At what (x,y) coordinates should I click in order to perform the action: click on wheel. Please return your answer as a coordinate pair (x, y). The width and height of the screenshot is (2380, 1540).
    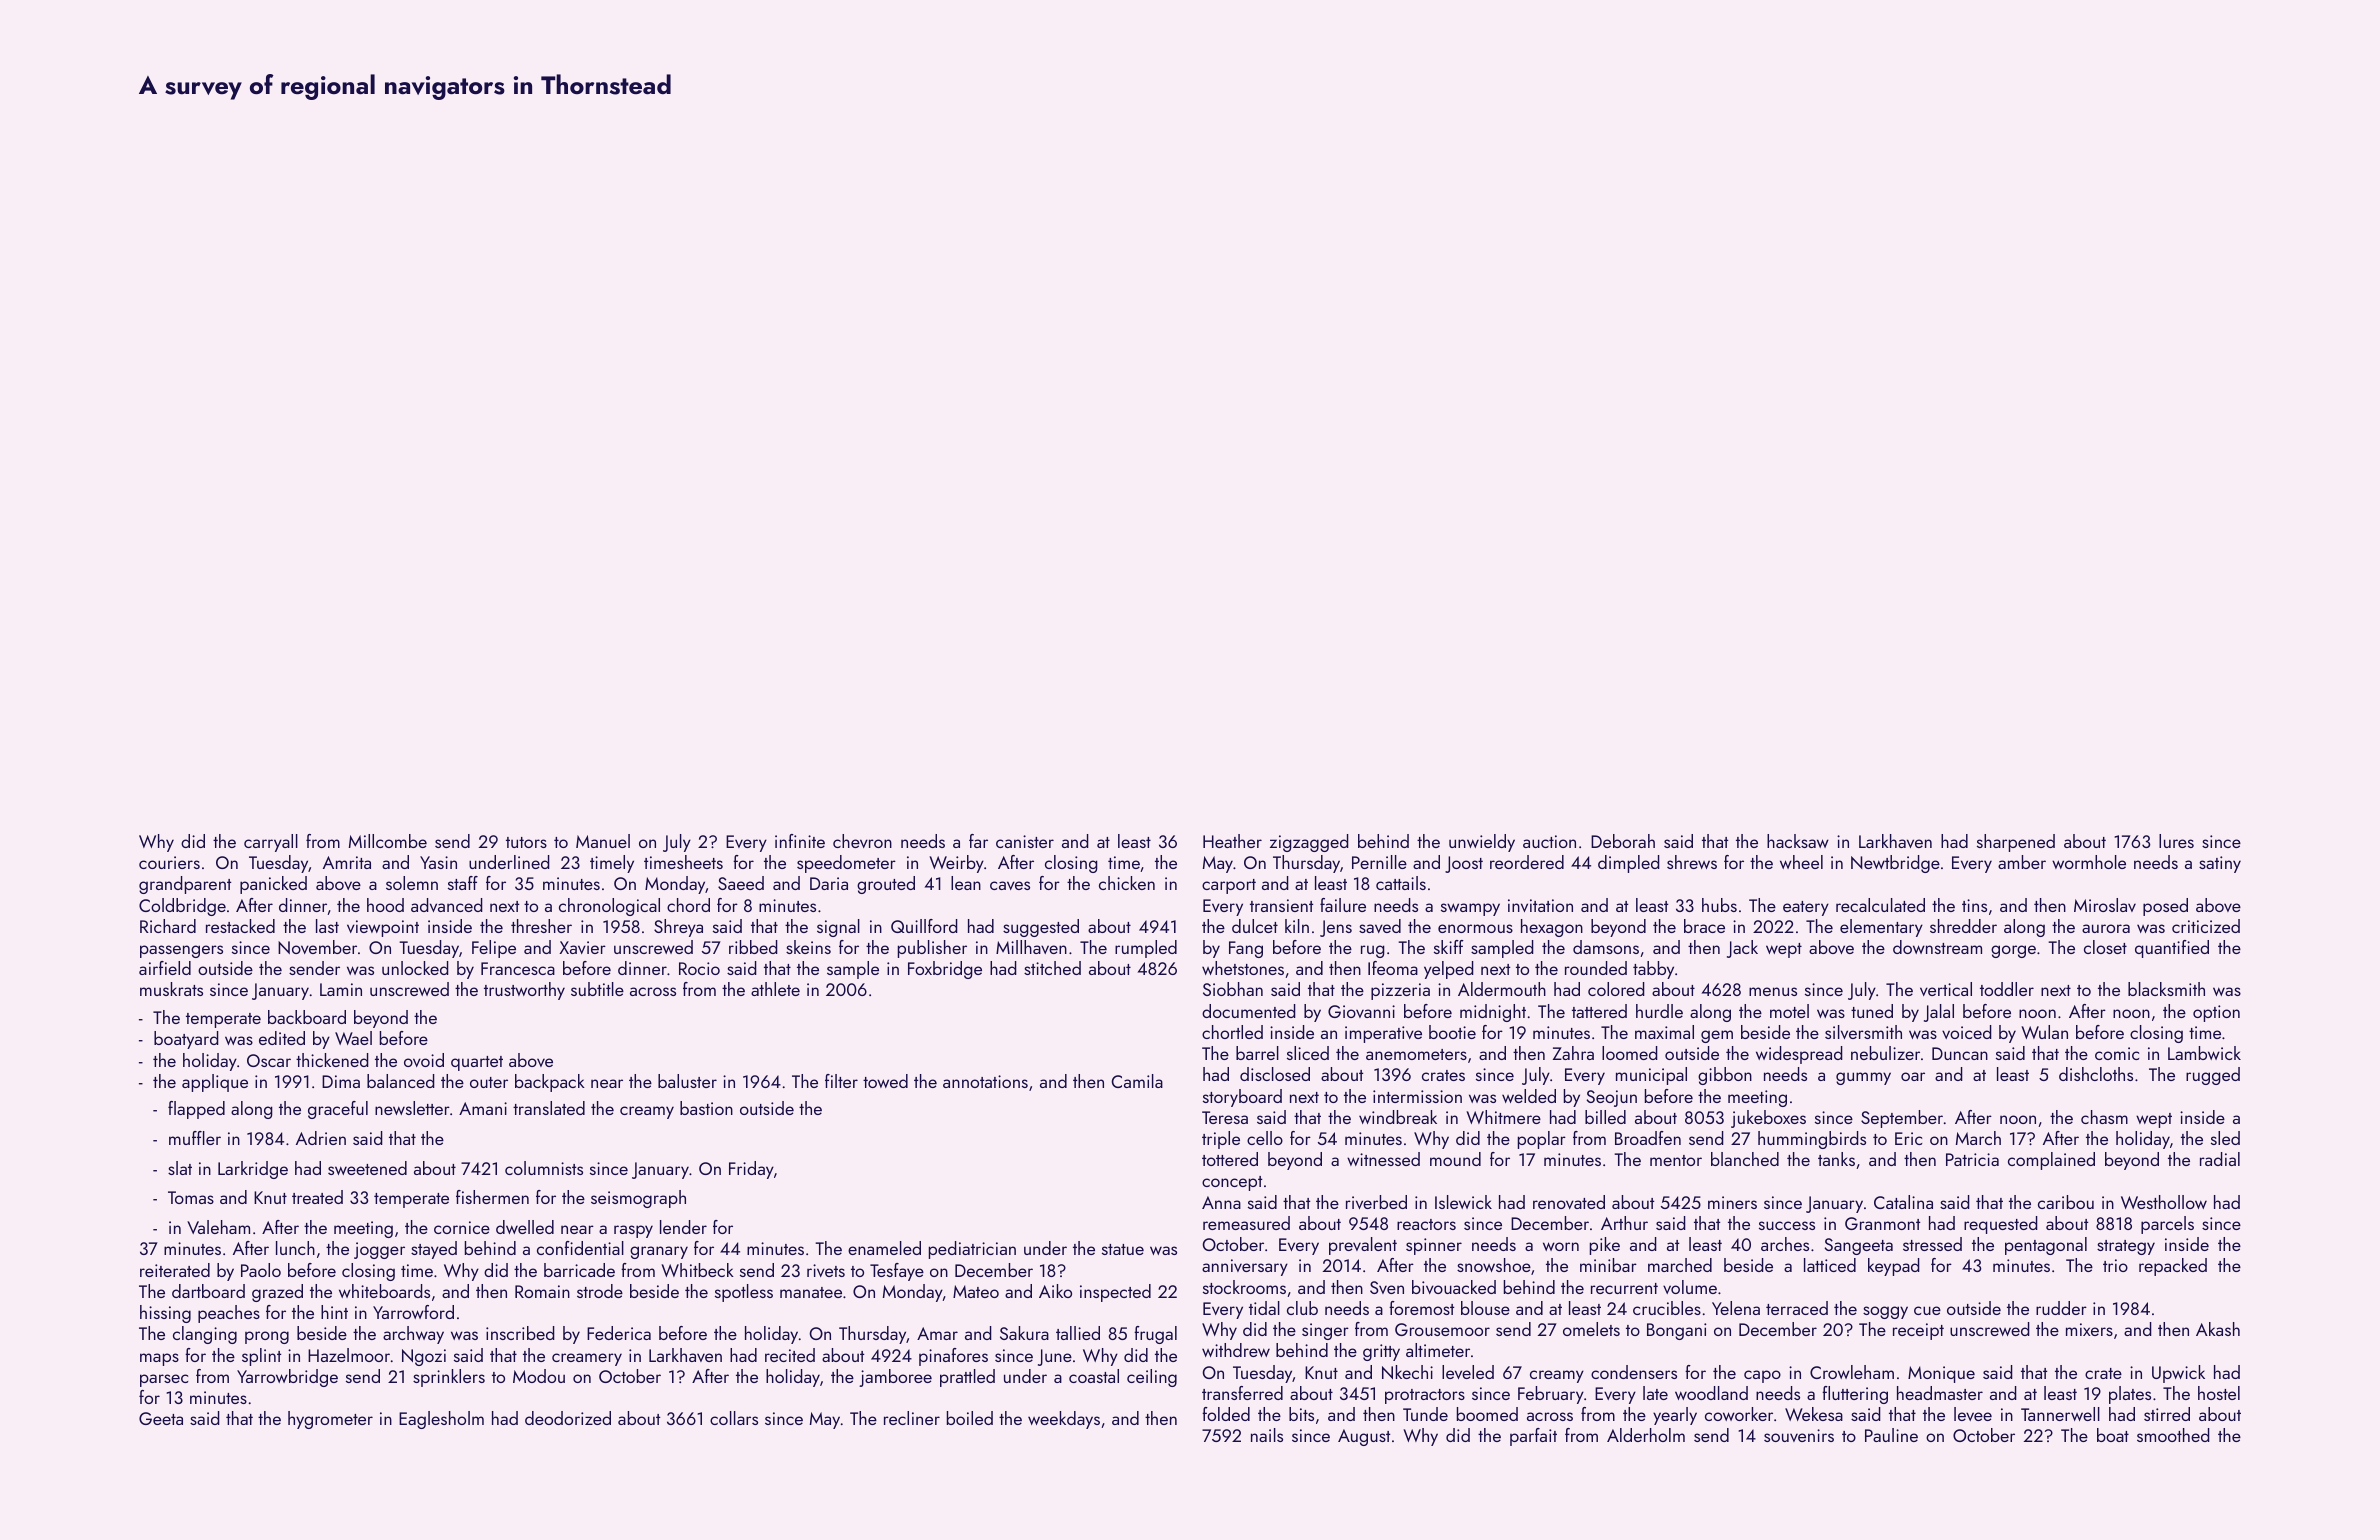
    Looking at the image, I should click on (1801, 862).
